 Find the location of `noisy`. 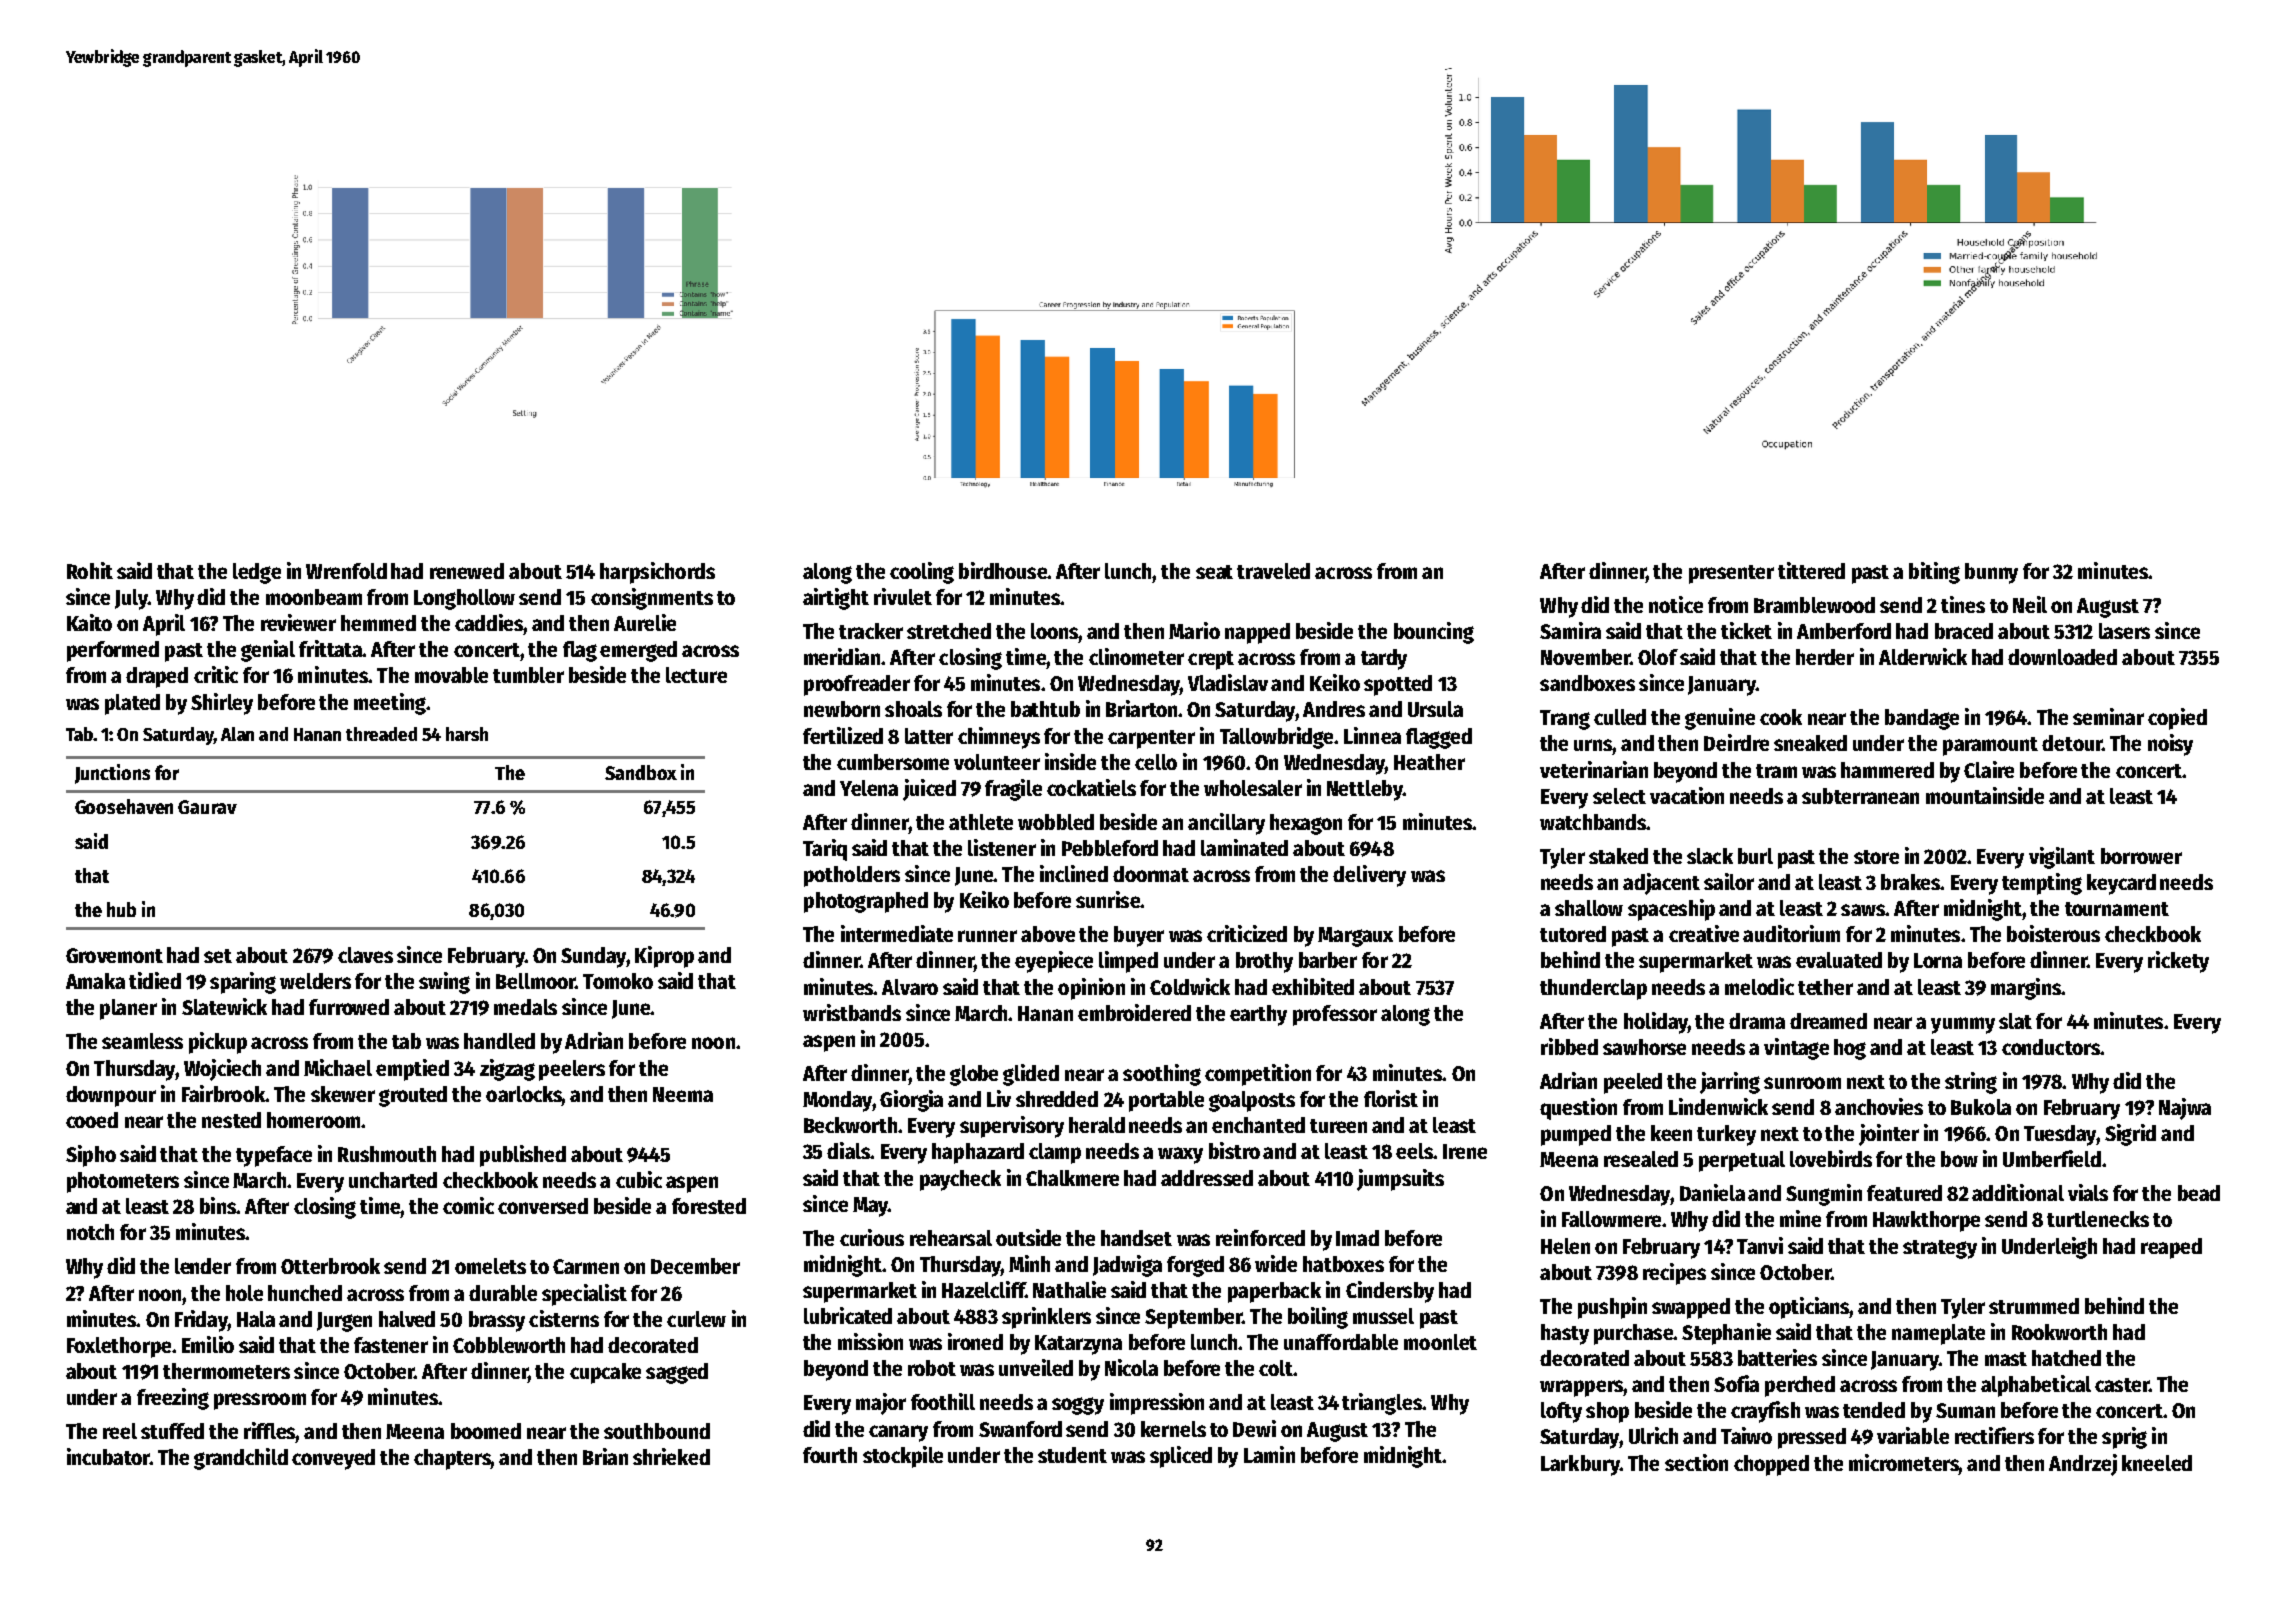

noisy is located at coordinates (2170, 745).
